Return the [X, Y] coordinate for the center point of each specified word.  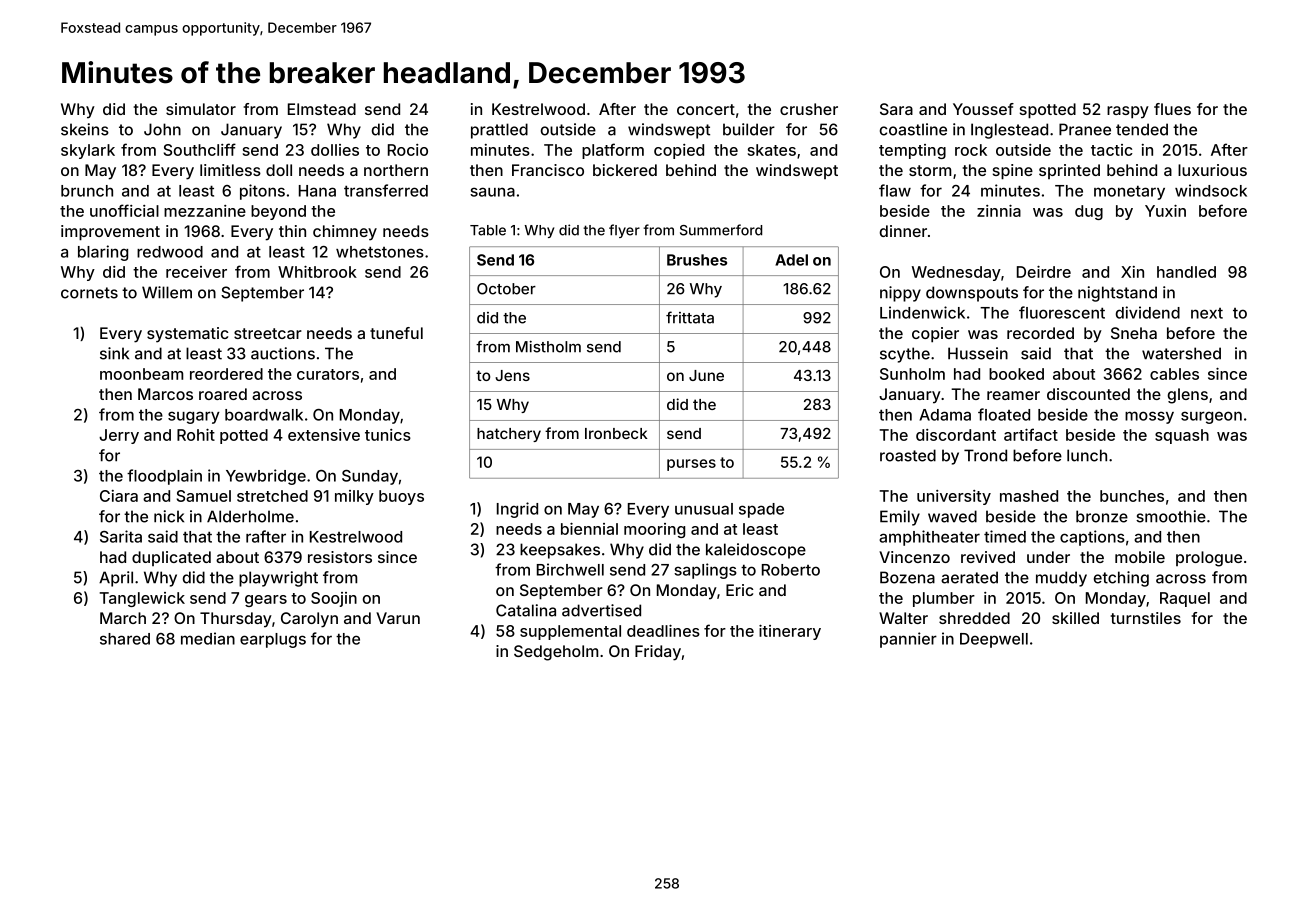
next [1207, 313]
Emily [900, 518]
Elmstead [322, 109]
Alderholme [250, 516]
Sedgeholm [556, 653]
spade [761, 510]
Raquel [1185, 599]
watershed [1181, 353]
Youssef [983, 109]
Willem [167, 292]
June [706, 375]
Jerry [119, 436]
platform [613, 151]
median [208, 638]
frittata [690, 317]
